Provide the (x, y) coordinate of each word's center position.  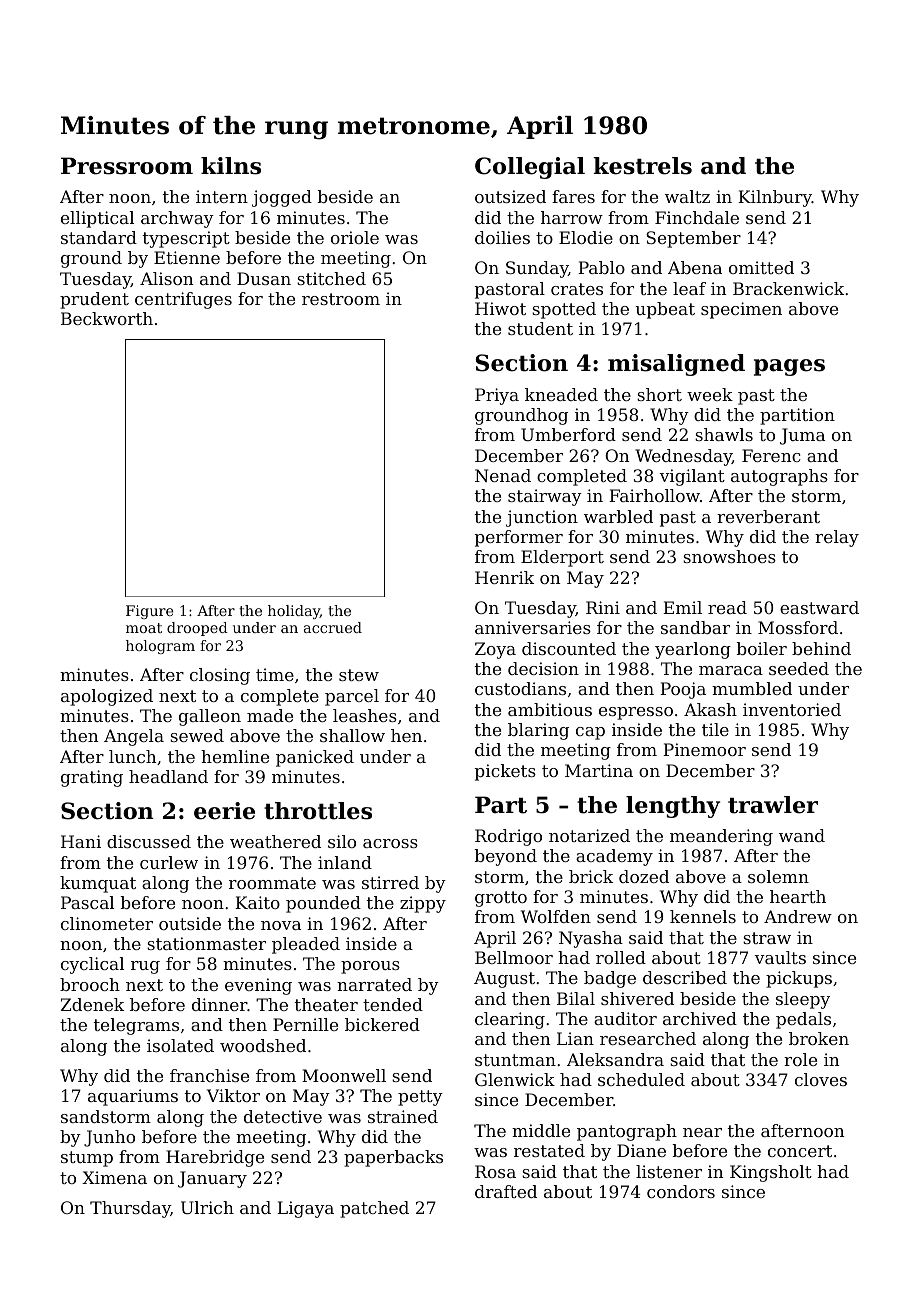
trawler (773, 805)
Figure (149, 612)
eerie (224, 811)
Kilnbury (775, 198)
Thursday (130, 1209)
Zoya (495, 650)
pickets (505, 772)
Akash (710, 709)
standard (99, 237)
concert (800, 1151)
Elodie (586, 237)
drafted (506, 1191)
